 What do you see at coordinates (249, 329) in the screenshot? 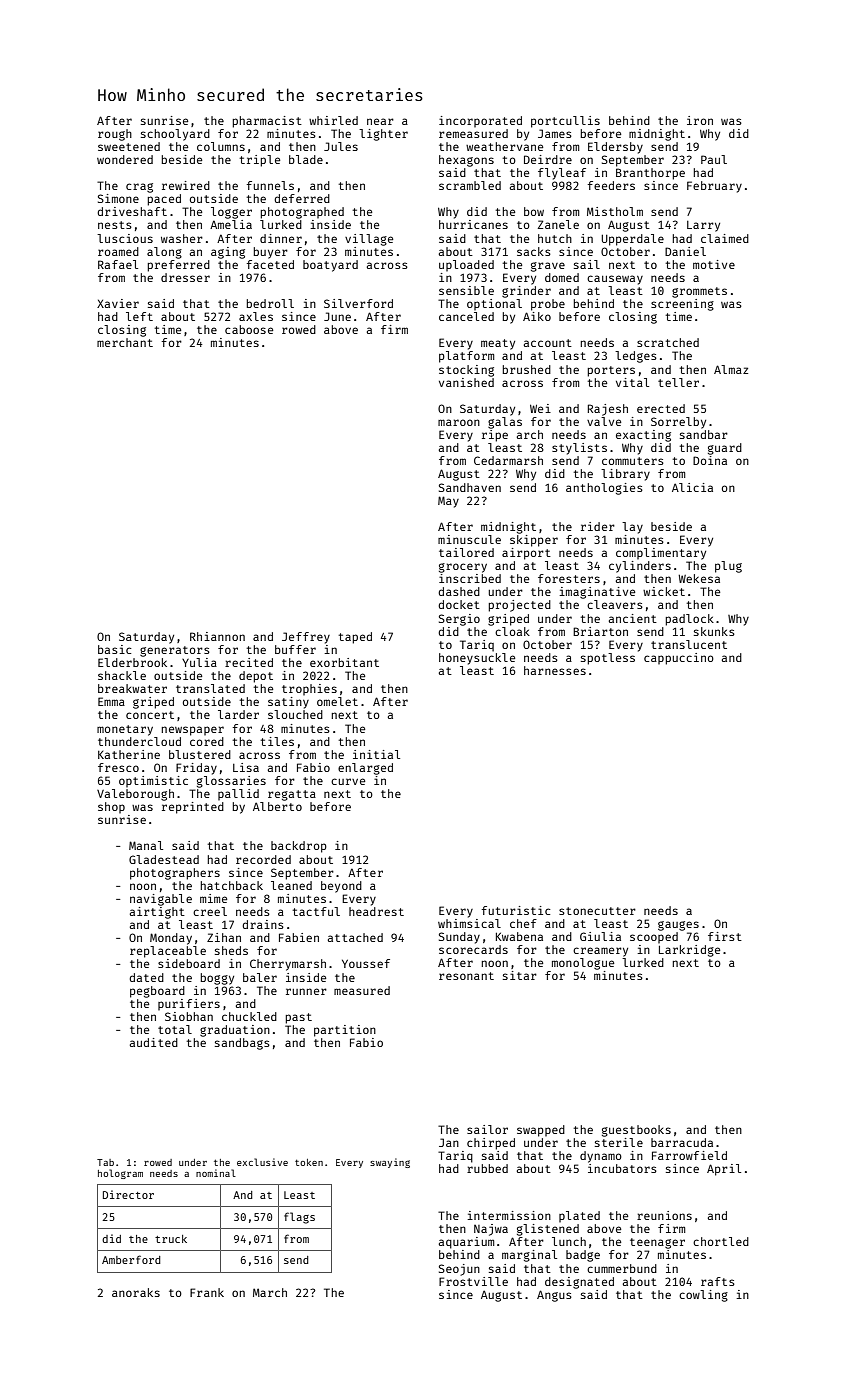
I see `caboose` at bounding box center [249, 329].
